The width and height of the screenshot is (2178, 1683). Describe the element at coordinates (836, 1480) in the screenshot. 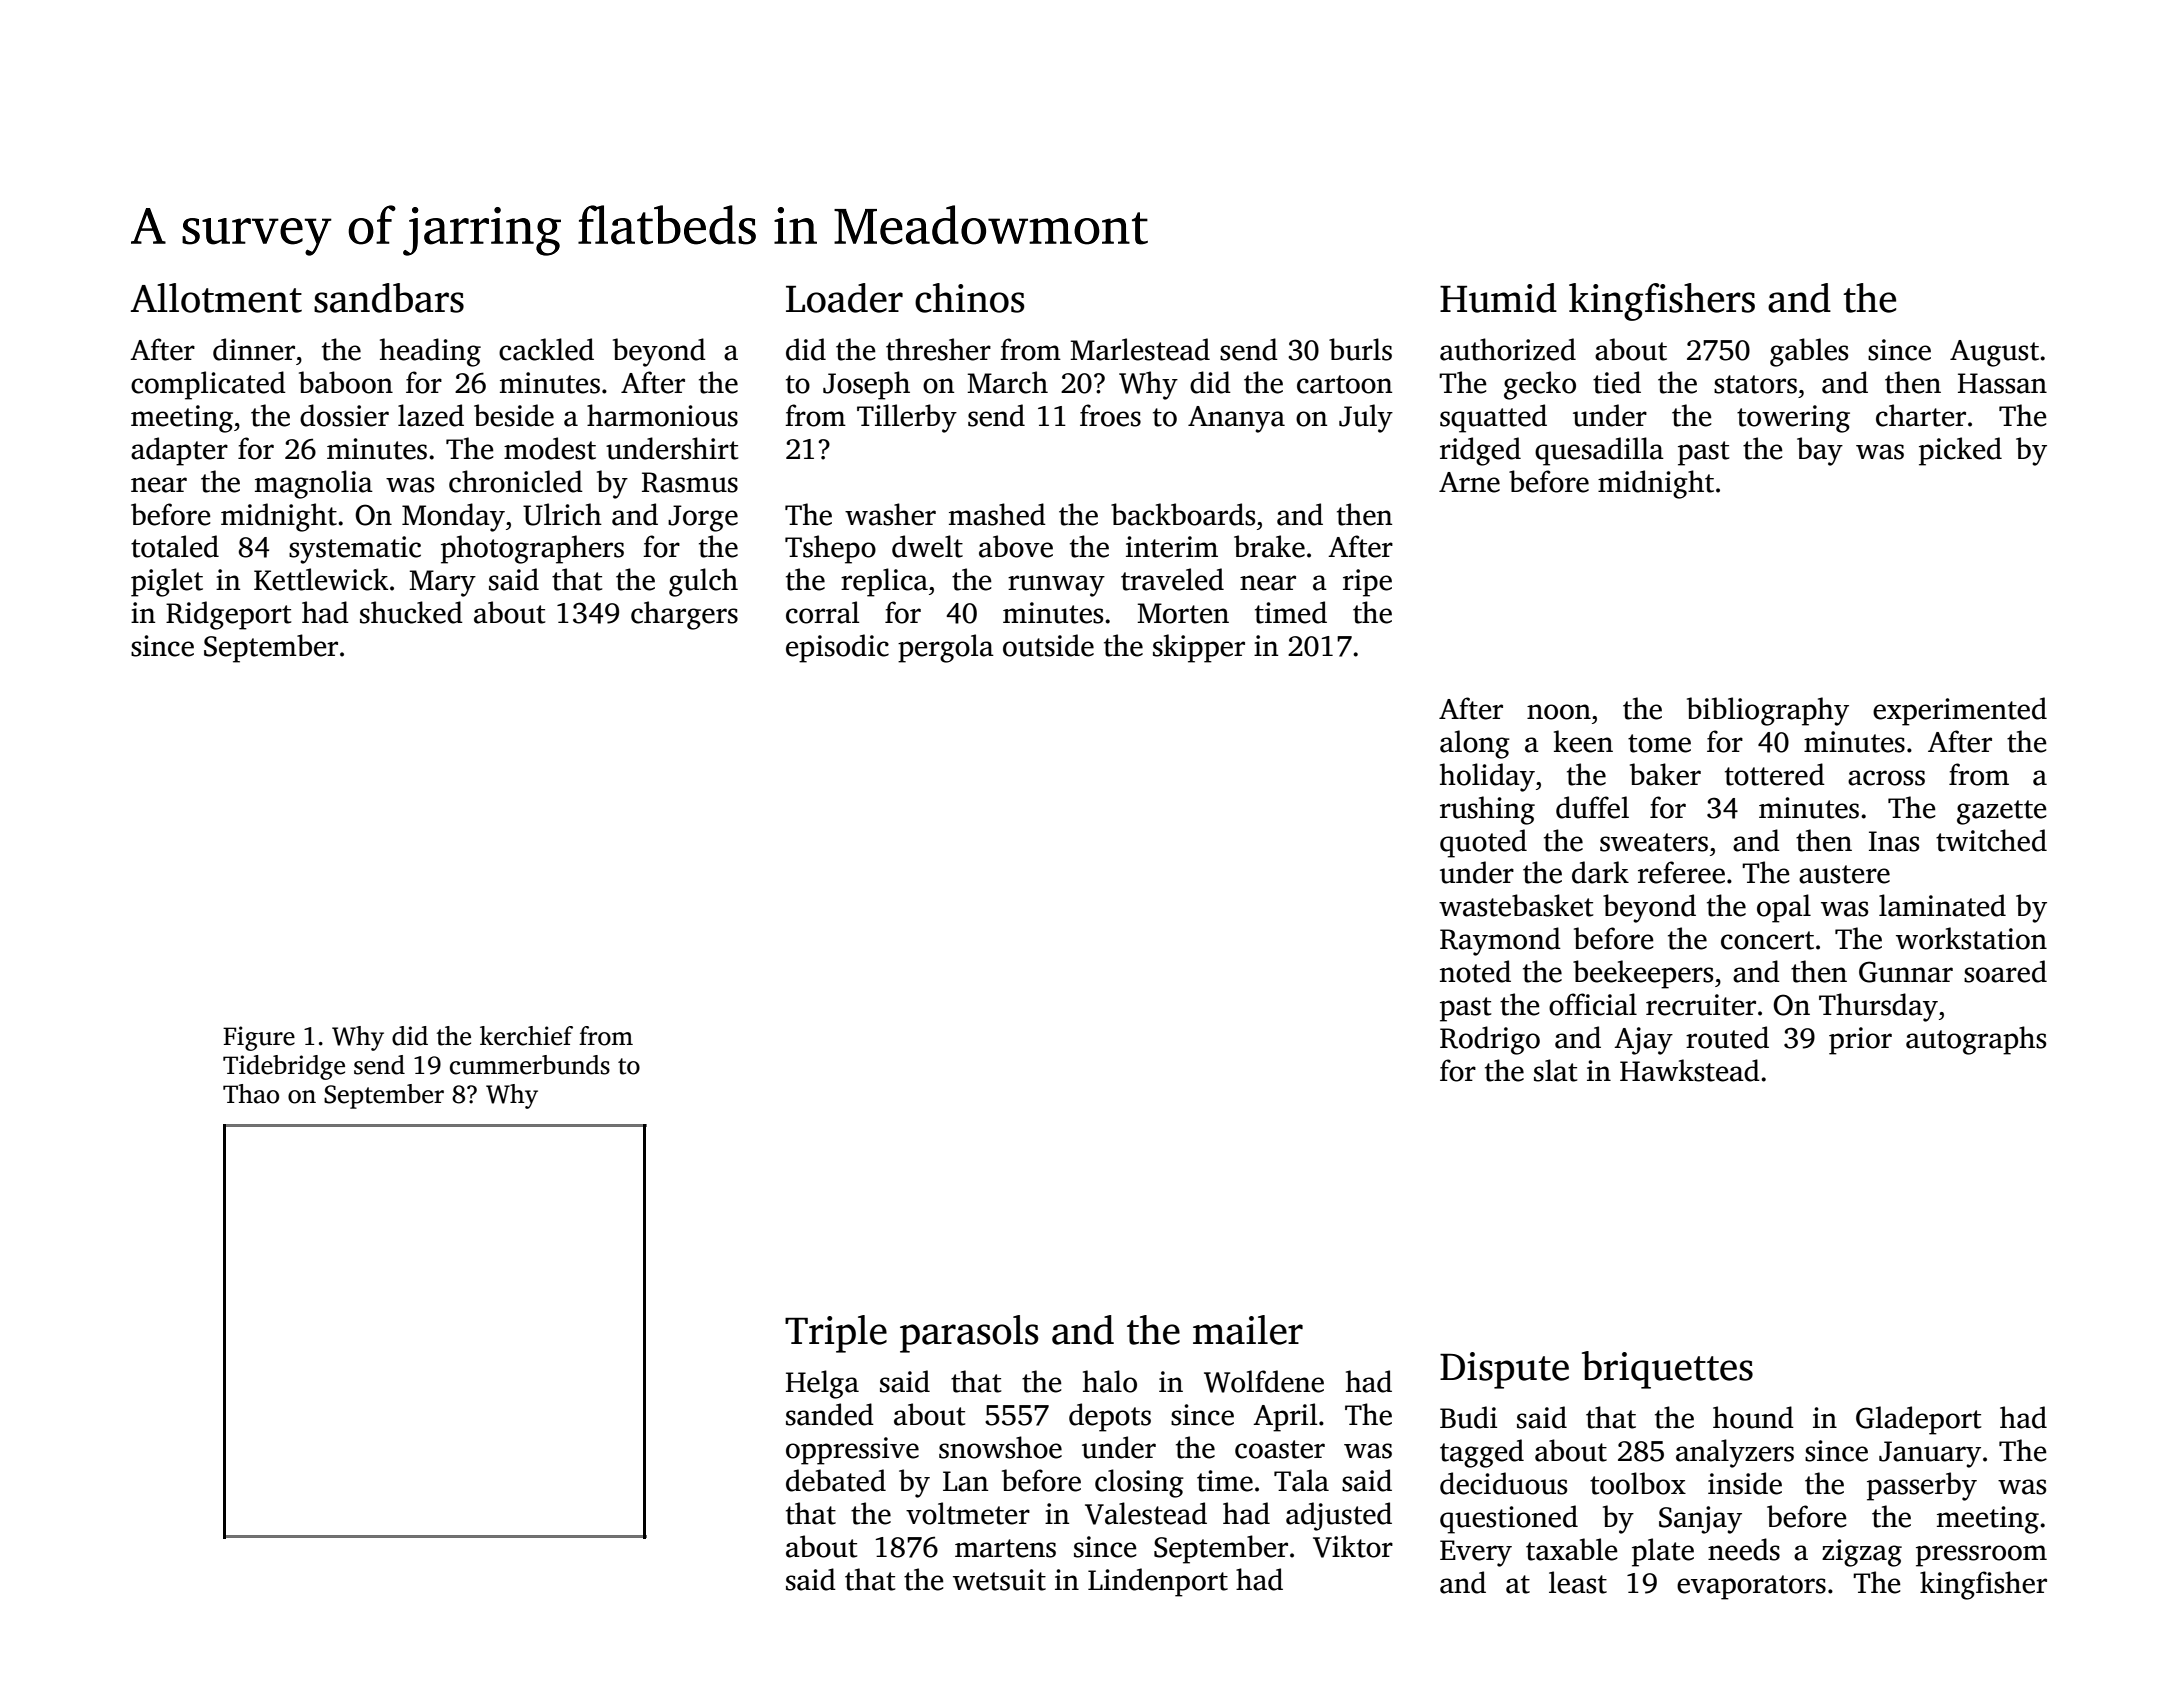

I see `debated` at that location.
